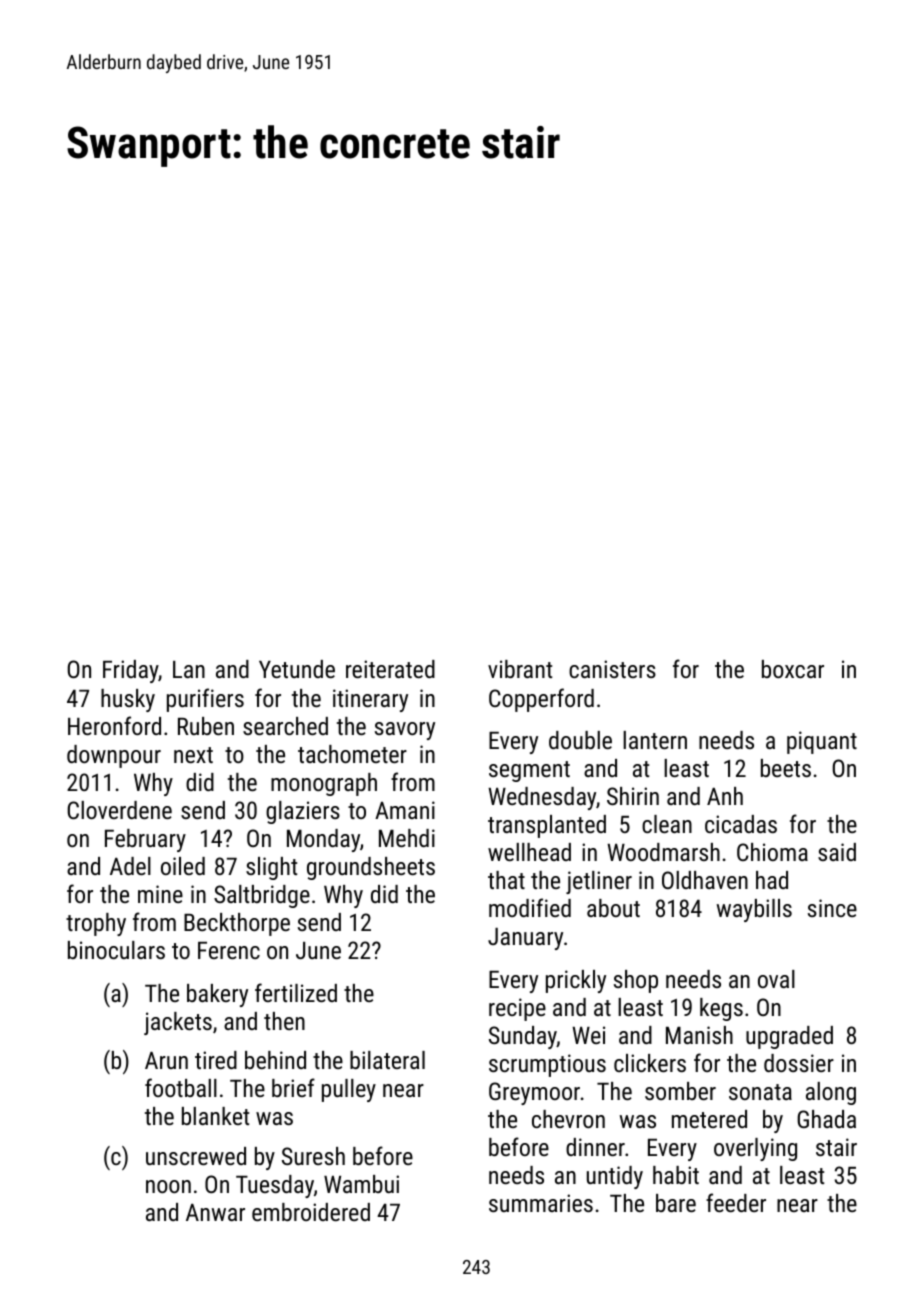 The height and width of the screenshot is (1311, 924). What do you see at coordinates (776, 979) in the screenshot?
I see `oval` at bounding box center [776, 979].
